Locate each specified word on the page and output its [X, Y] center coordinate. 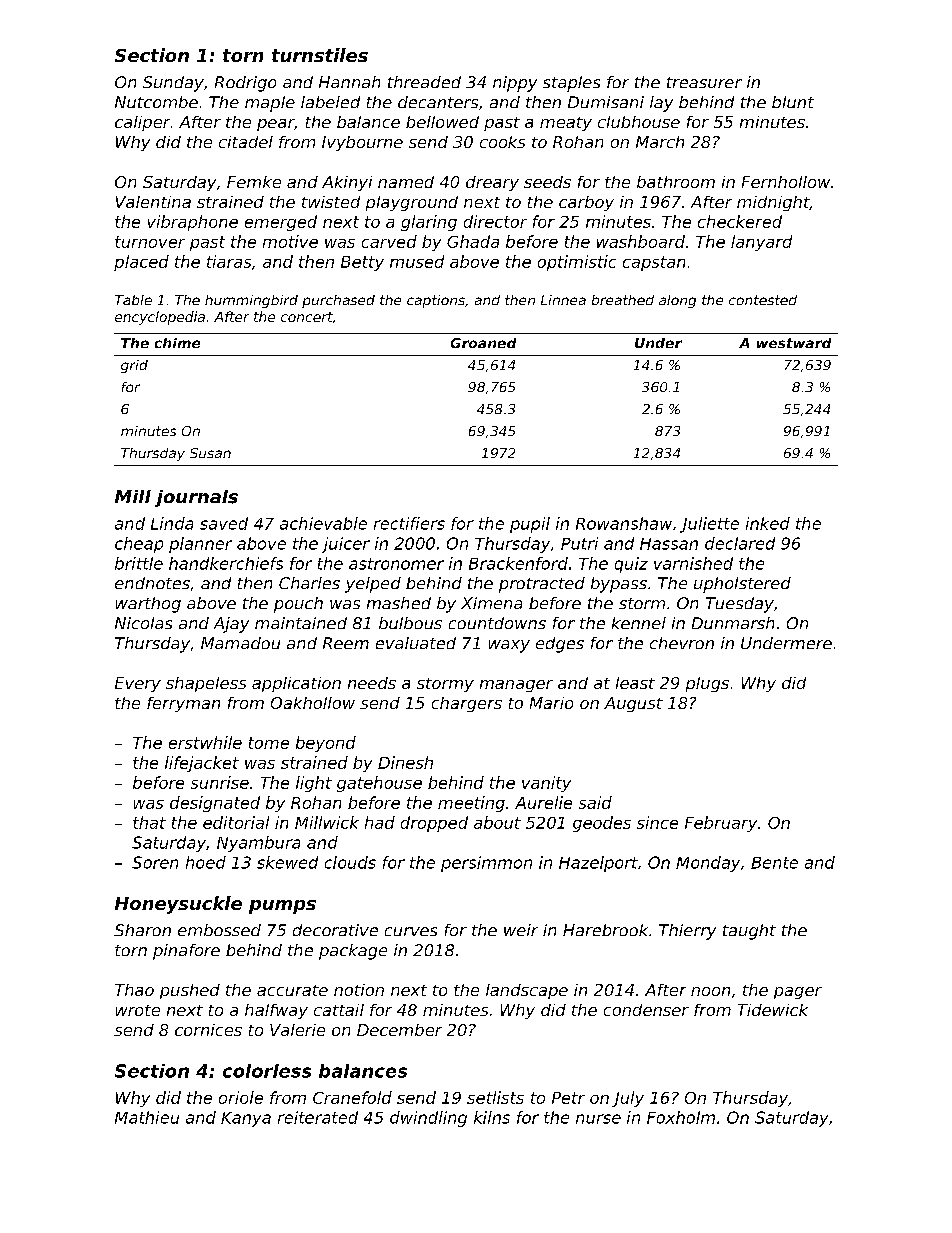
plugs [707, 684]
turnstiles [320, 55]
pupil [530, 525]
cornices [208, 1030]
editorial [236, 822]
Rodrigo [245, 84]
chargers [467, 704]
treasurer [704, 82]
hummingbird [251, 301]
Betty [362, 263]
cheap [139, 545]
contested [763, 300]
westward [794, 343]
